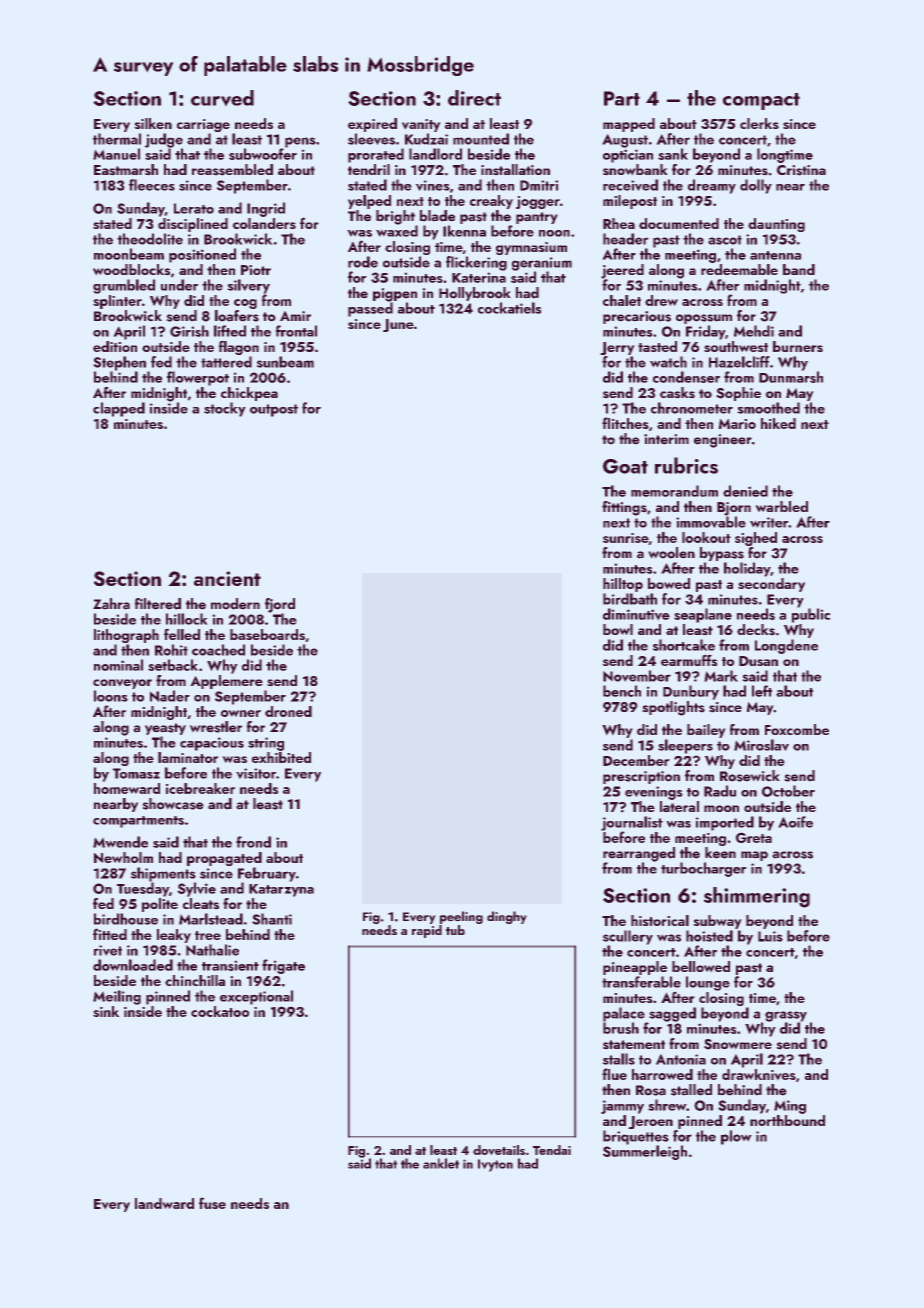 Image resolution: width=924 pixels, height=1308 pixels. Describe the element at coordinates (441, 1163) in the screenshot. I see `anklet` at that location.
